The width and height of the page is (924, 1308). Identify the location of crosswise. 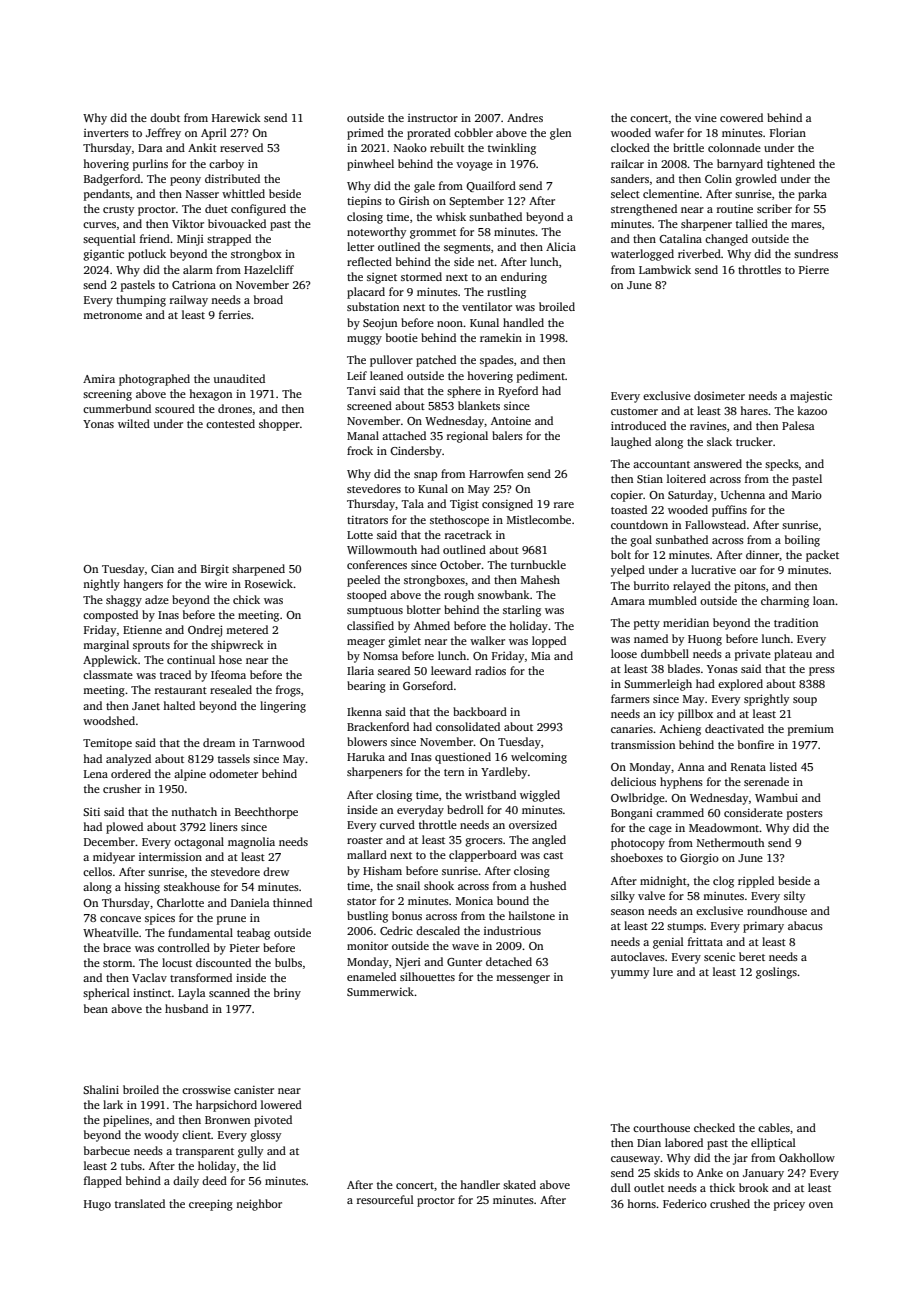
(206, 1090).
